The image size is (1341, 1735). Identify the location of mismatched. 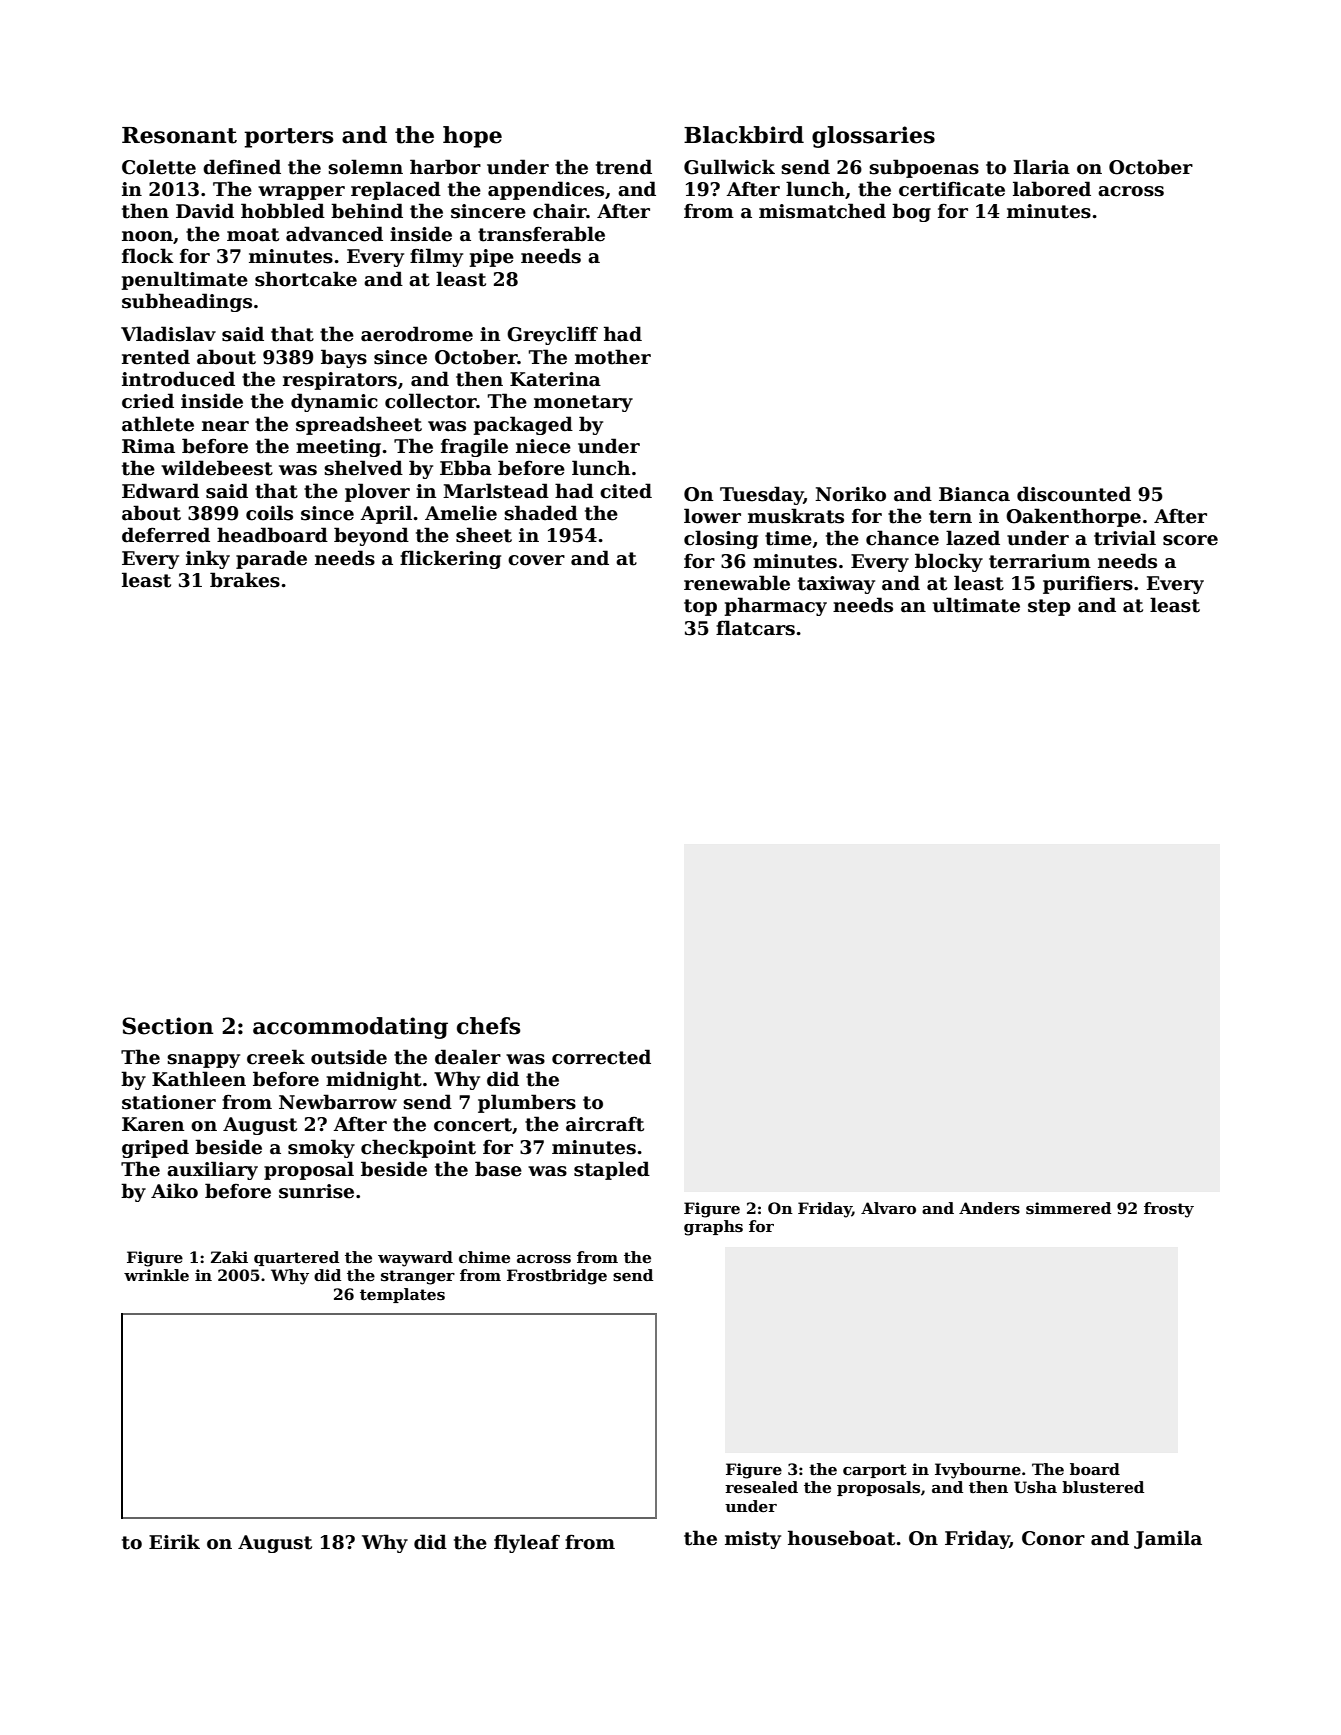
(822, 211).
